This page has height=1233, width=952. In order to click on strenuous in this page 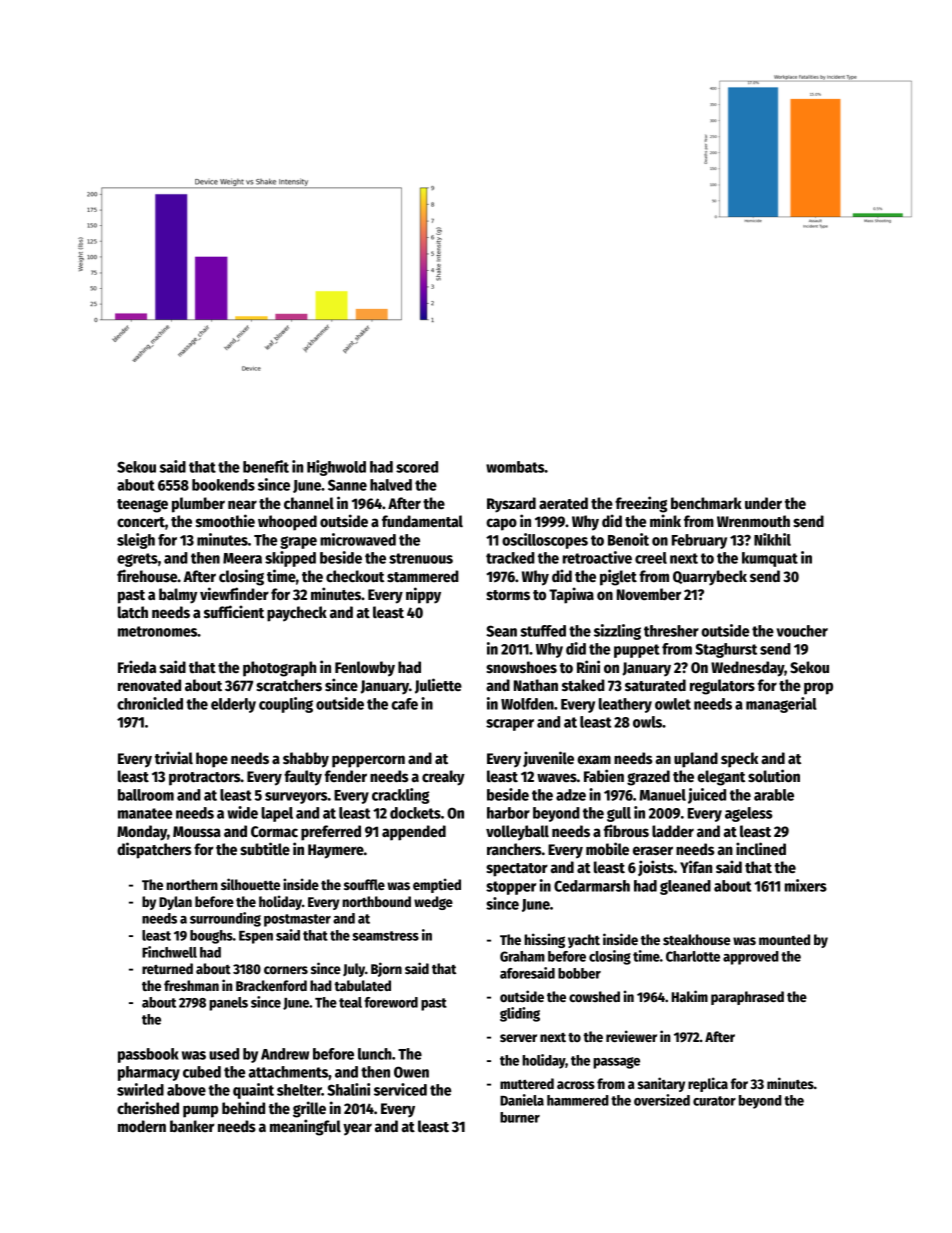, I will do `click(421, 558)`.
